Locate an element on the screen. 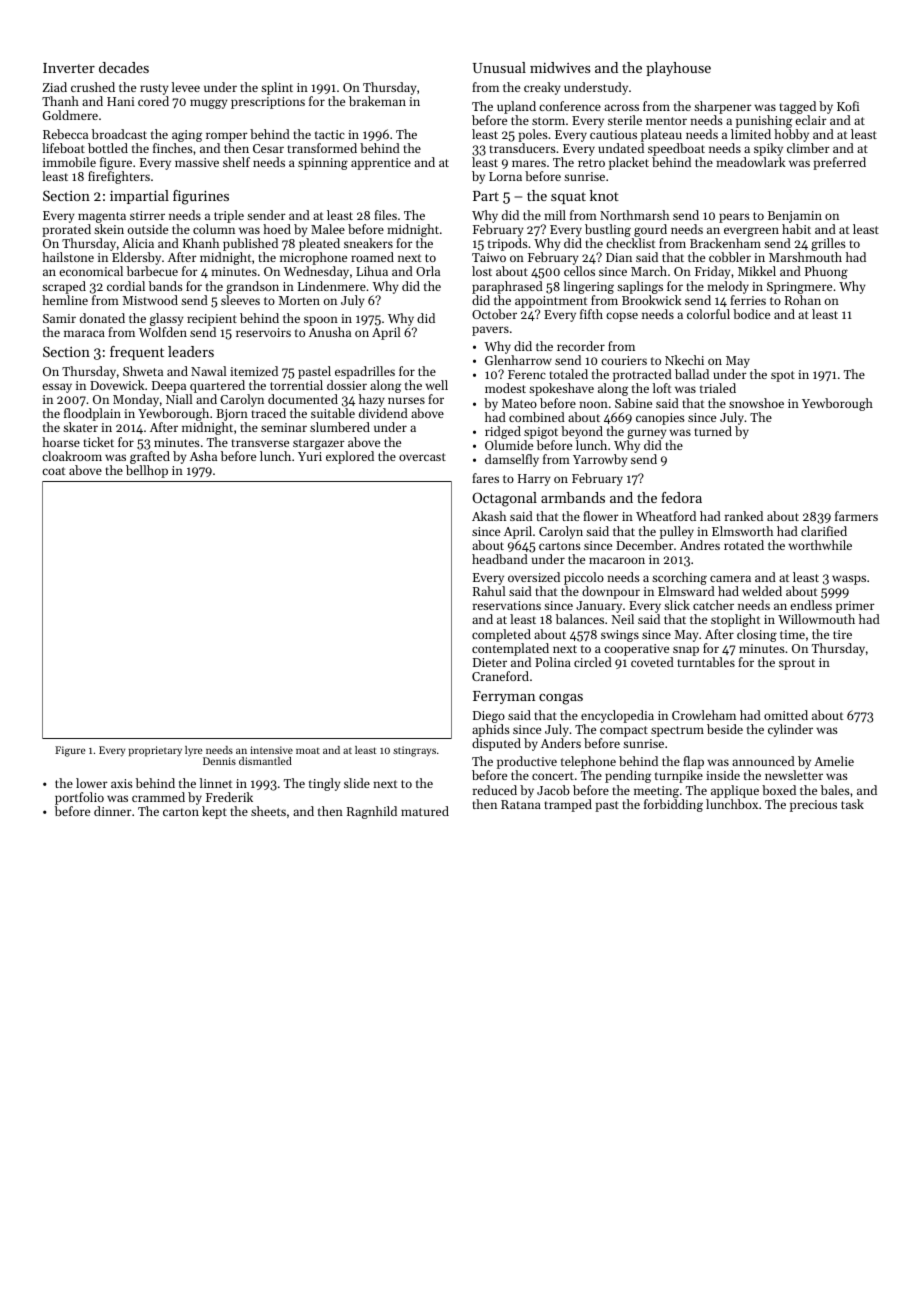 The image size is (924, 1308). proprietary is located at coordinates (155, 751).
